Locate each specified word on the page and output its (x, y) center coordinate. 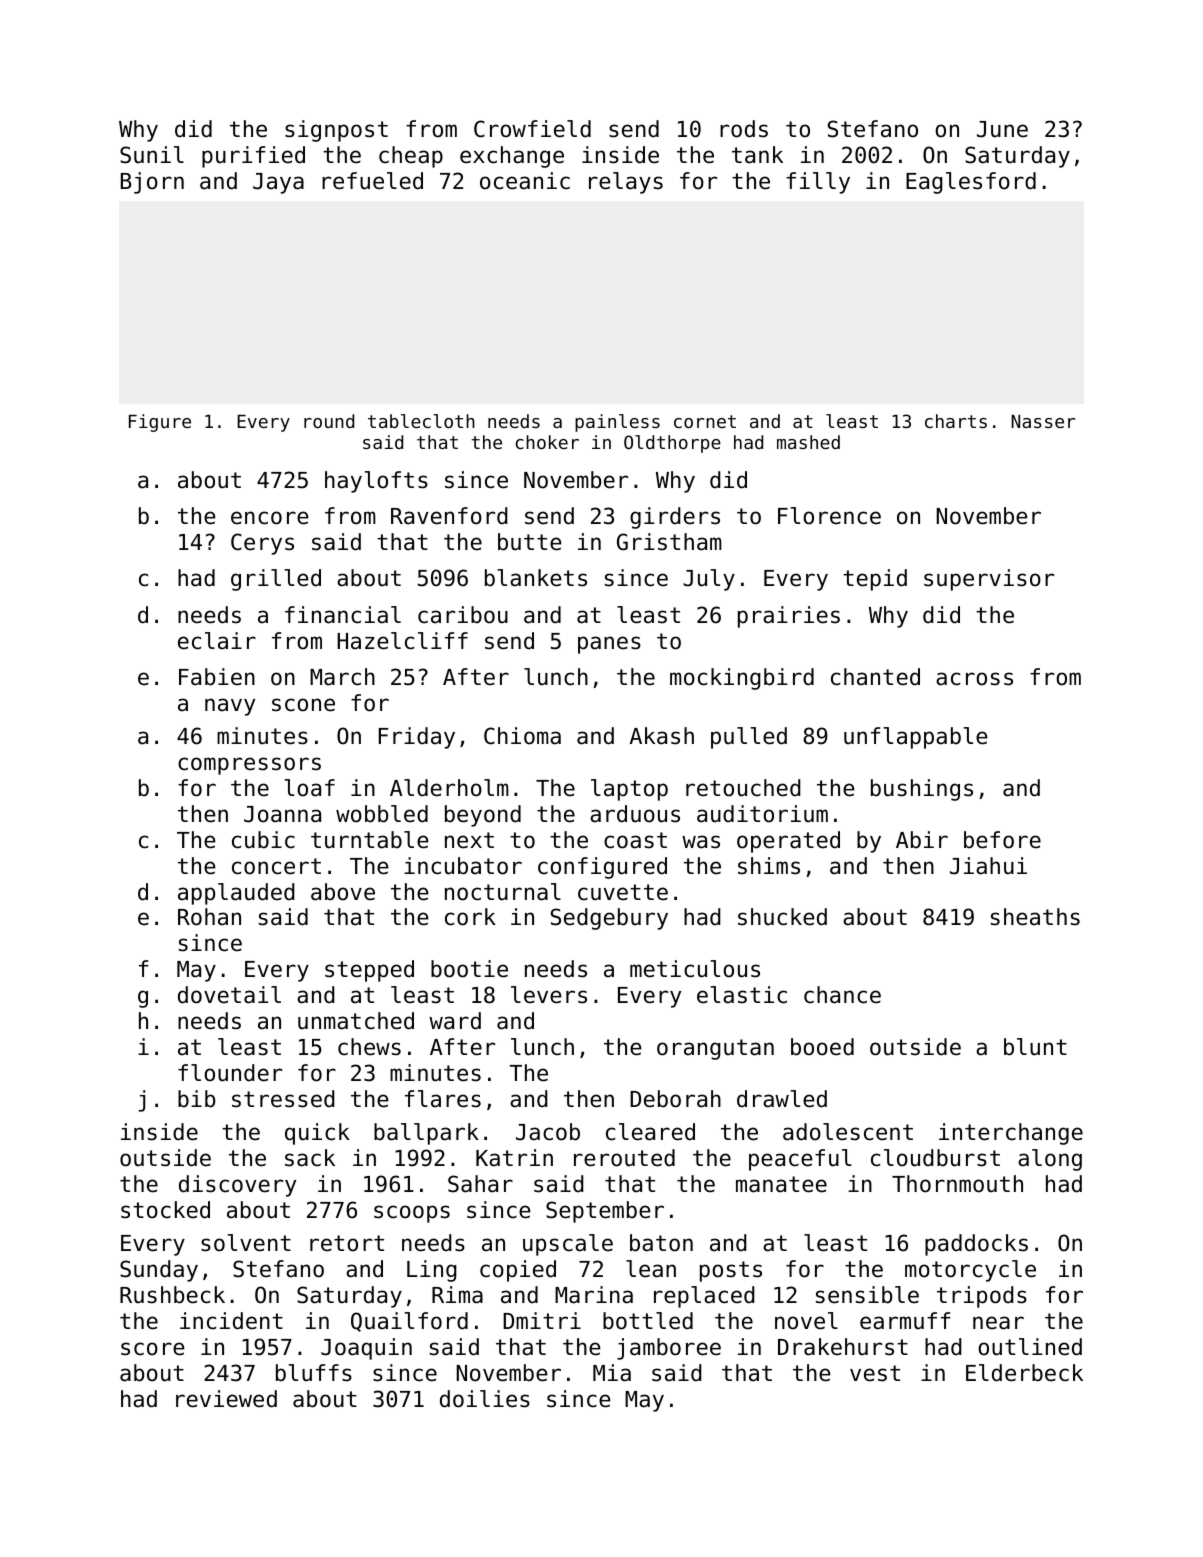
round (329, 421)
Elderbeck (1024, 1373)
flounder (230, 1073)
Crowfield (532, 129)
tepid (875, 580)
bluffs (314, 1373)
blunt (1035, 1047)
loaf (310, 788)
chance (842, 995)
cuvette (623, 892)
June (1002, 129)
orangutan (715, 1049)
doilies (485, 1399)
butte (530, 542)
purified (253, 157)
